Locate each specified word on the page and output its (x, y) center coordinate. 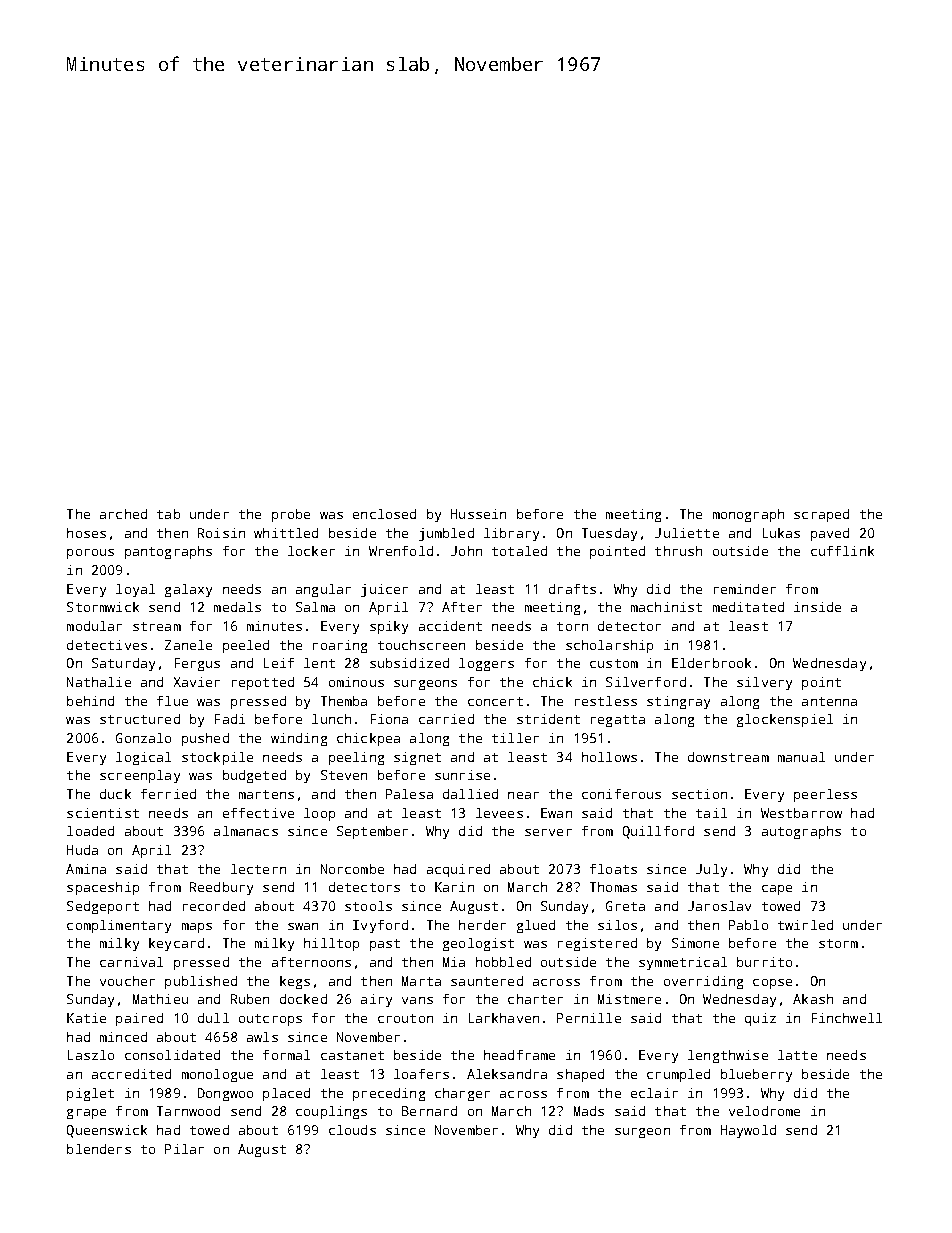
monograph (748, 515)
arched (123, 514)
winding (299, 739)
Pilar (184, 1149)
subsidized (409, 663)
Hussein (478, 514)
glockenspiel (785, 720)
